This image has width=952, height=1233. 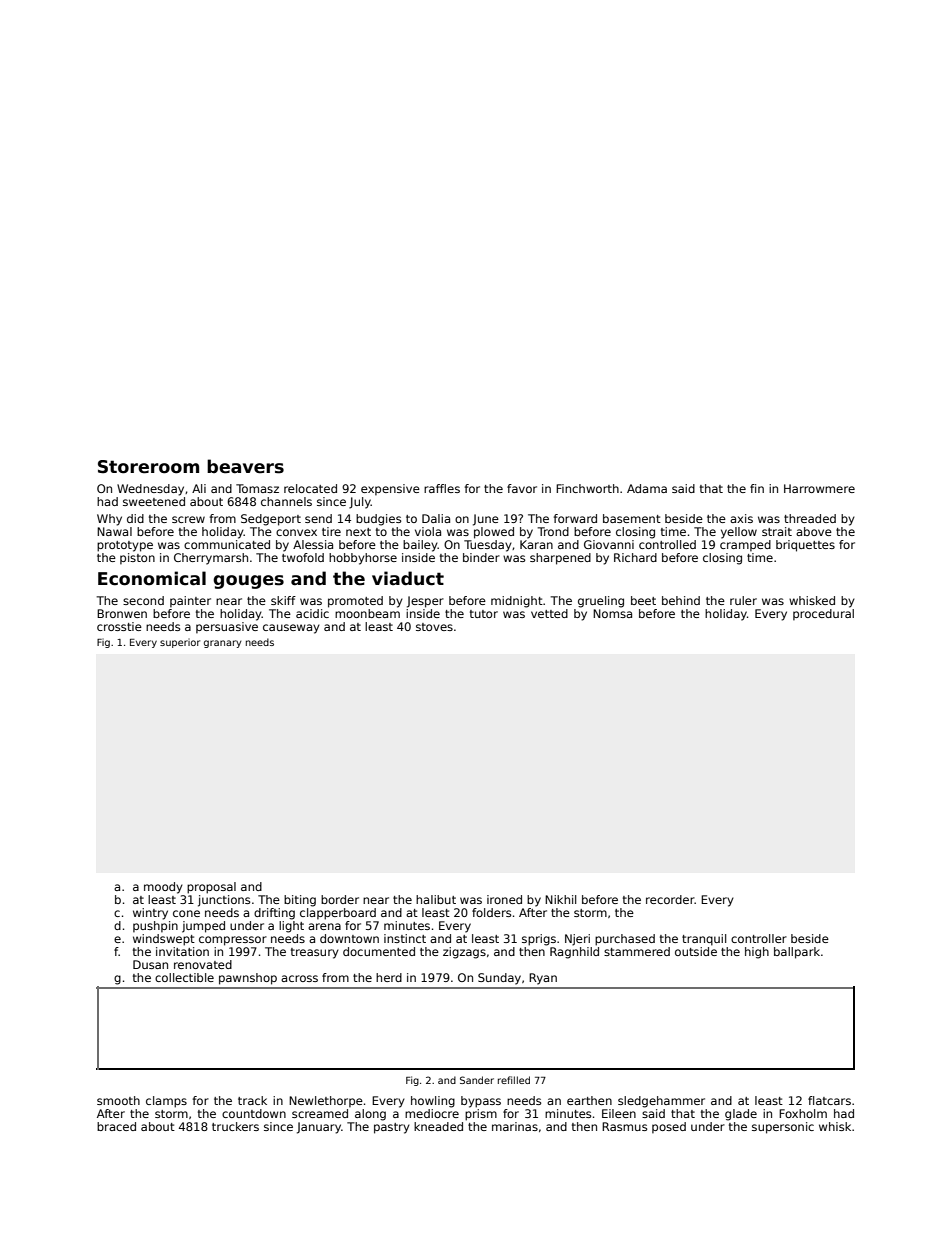 I want to click on superior, so click(x=180, y=643).
